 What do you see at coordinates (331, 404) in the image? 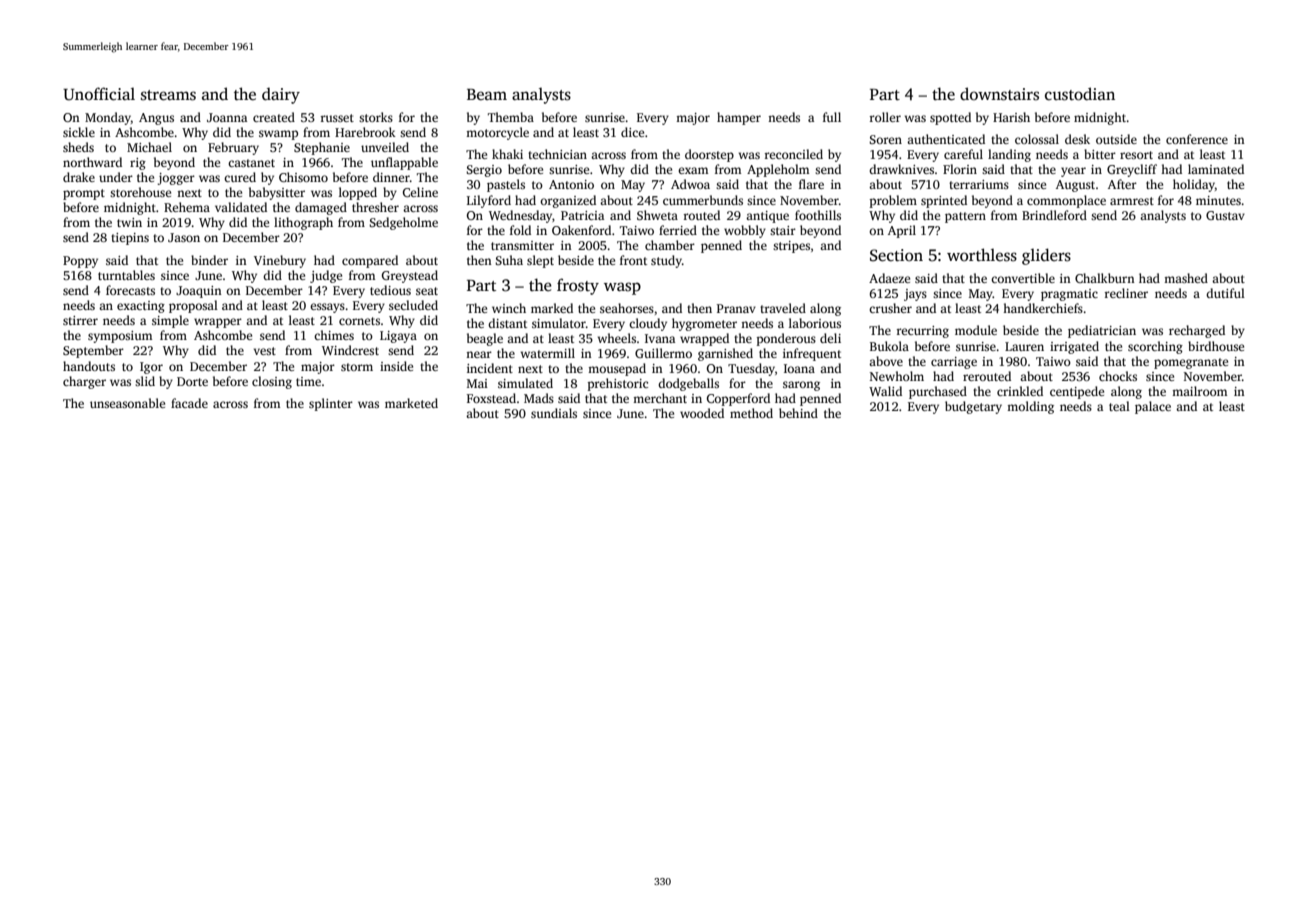
I see `splinter` at bounding box center [331, 404].
